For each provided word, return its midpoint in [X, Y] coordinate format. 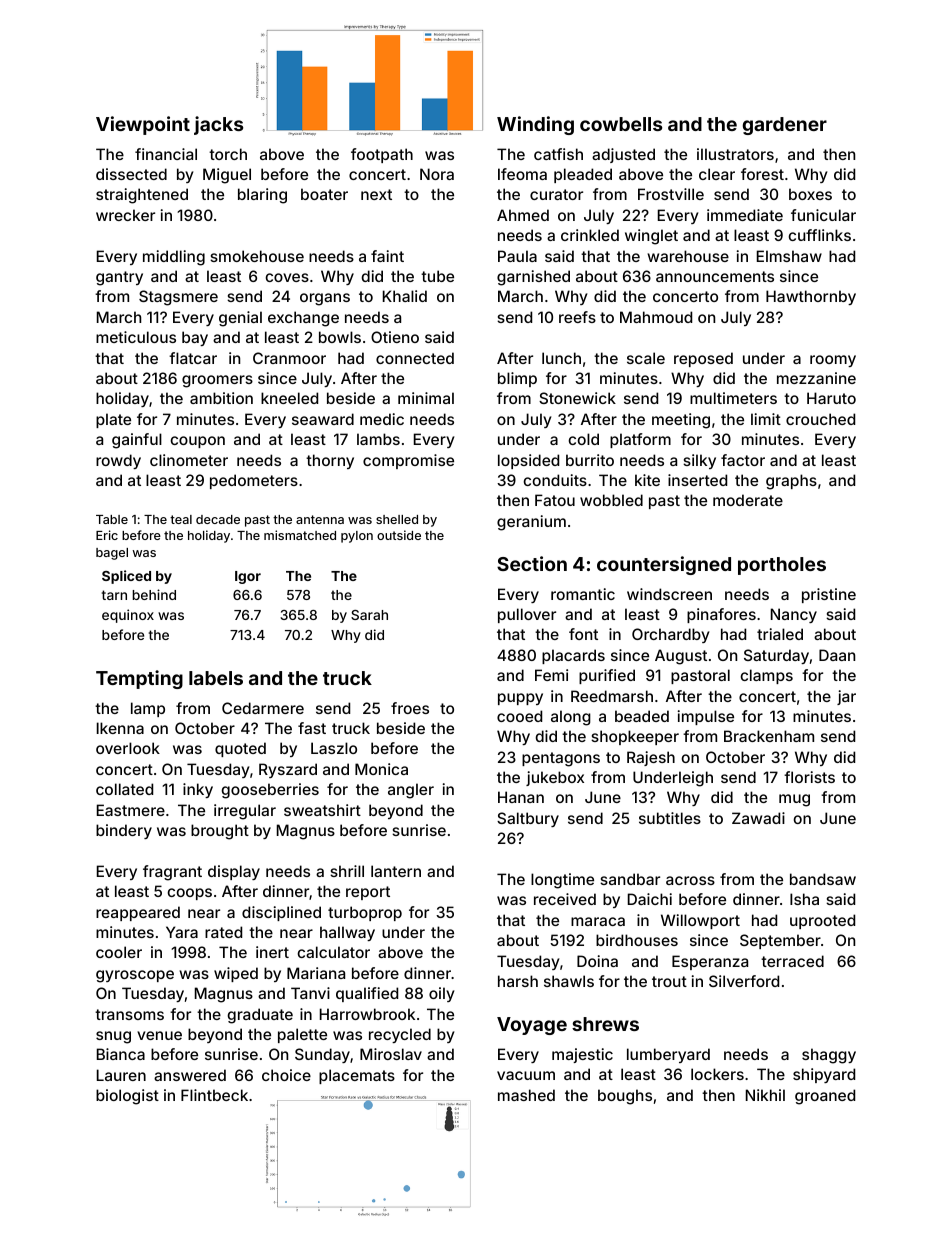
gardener [785, 126]
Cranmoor [289, 358]
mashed [526, 1095]
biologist [127, 1097]
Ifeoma [522, 174]
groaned [825, 1097]
